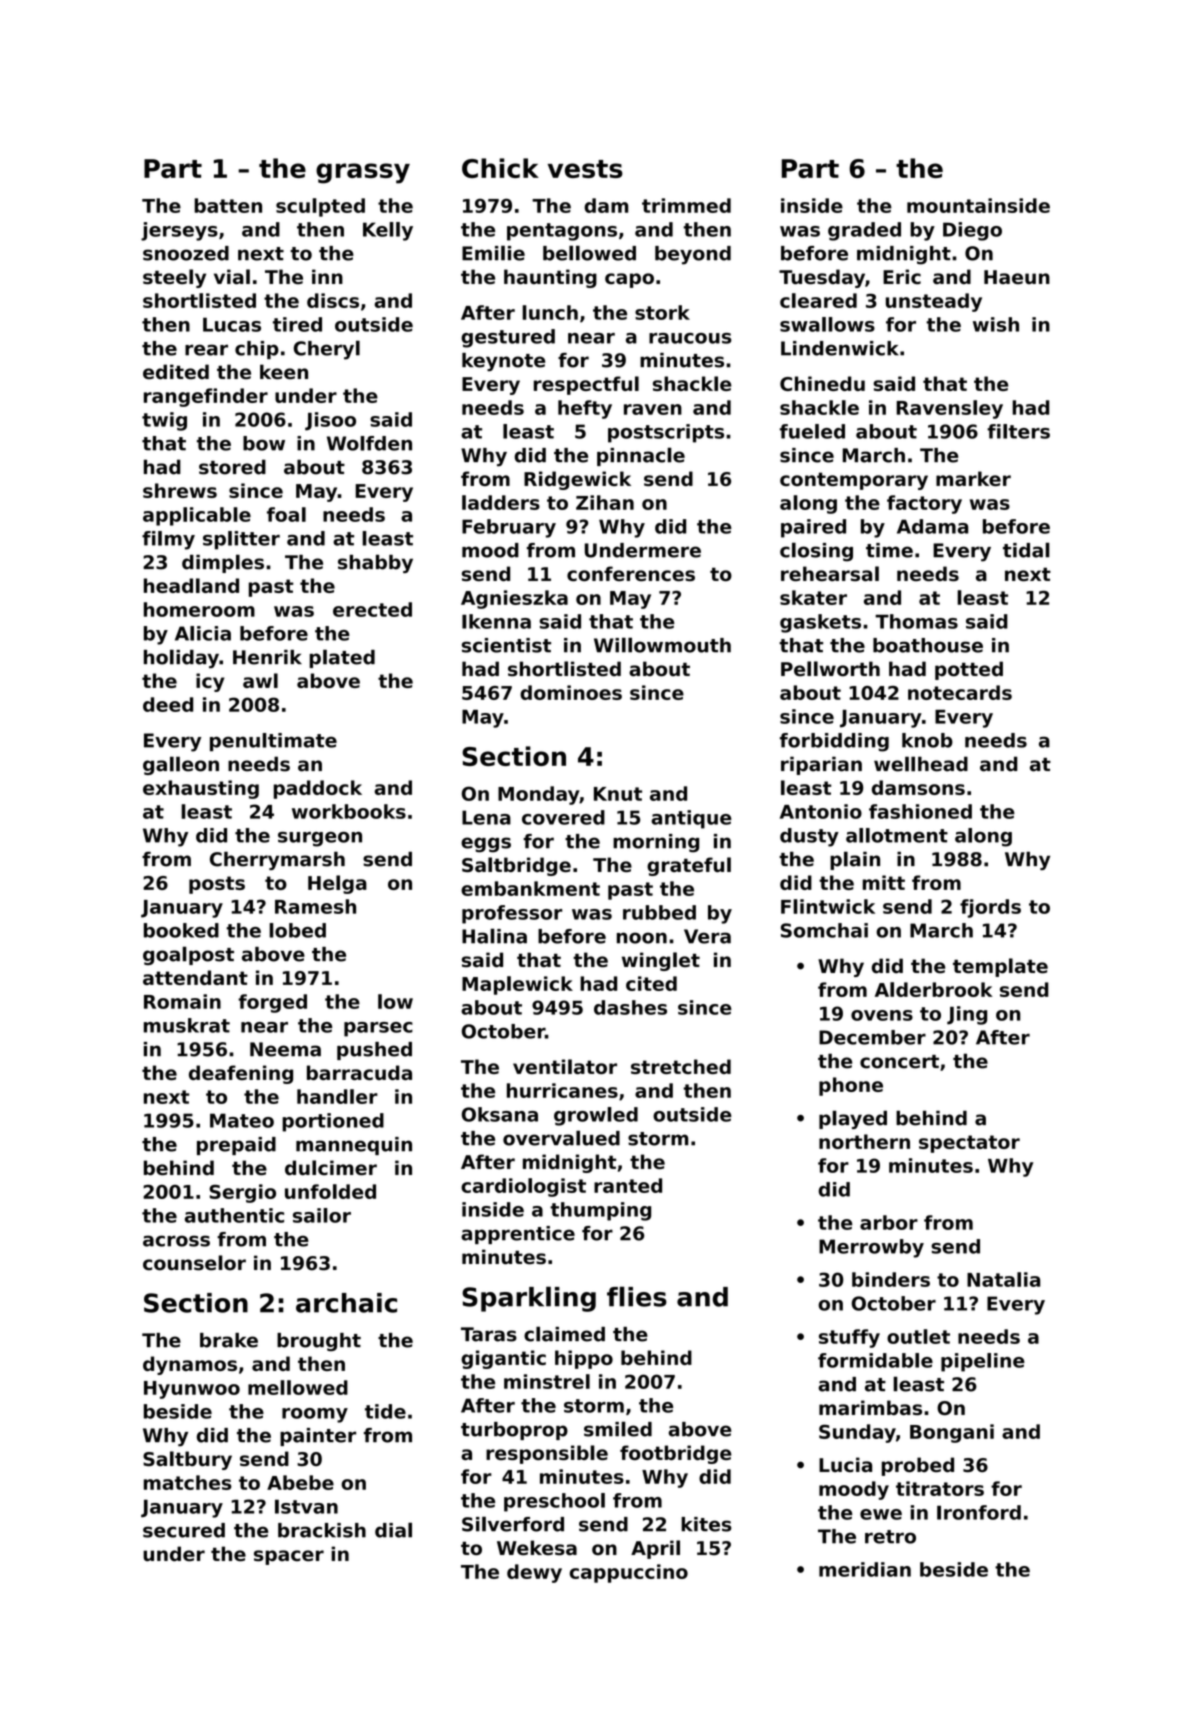 The height and width of the document is (1728, 1193). I want to click on ranted, so click(628, 1185).
